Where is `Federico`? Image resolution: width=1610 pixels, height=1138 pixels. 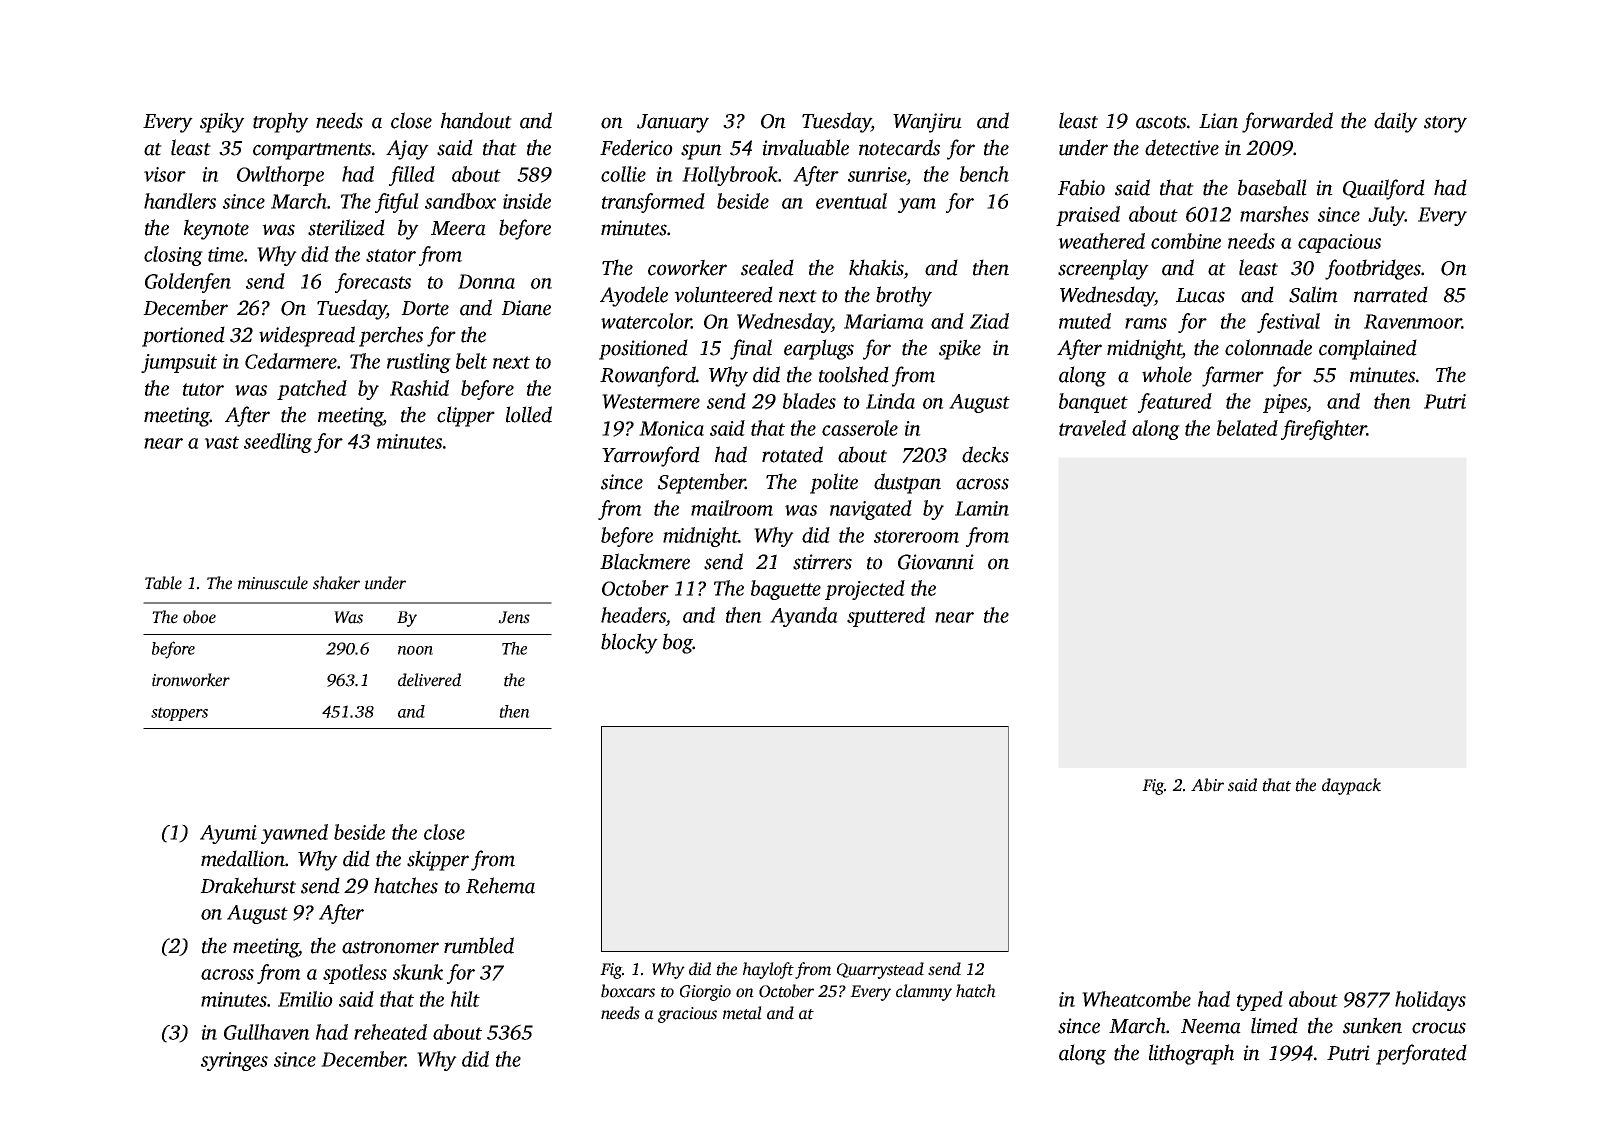
Federico is located at coordinates (636, 147).
